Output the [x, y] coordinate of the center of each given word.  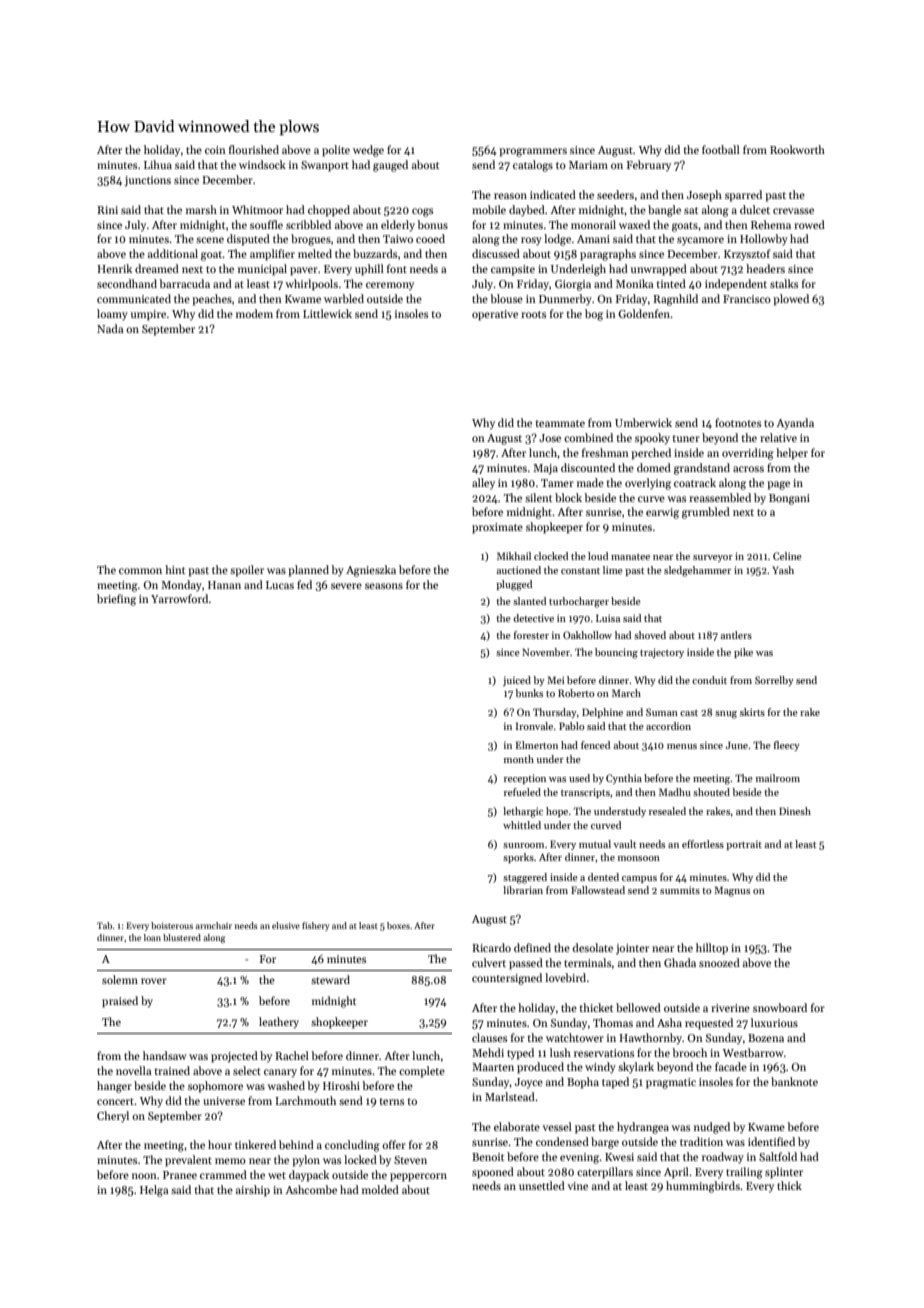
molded [380, 1189]
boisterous [172, 925]
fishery [316, 926]
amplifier [272, 255]
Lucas [280, 585]
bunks [529, 693]
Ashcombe [311, 1189]
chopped [329, 211]
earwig [662, 513]
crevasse [793, 211]
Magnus [732, 891]
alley [483, 483]
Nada [110, 328]
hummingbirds [703, 1187]
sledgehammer [697, 571]
